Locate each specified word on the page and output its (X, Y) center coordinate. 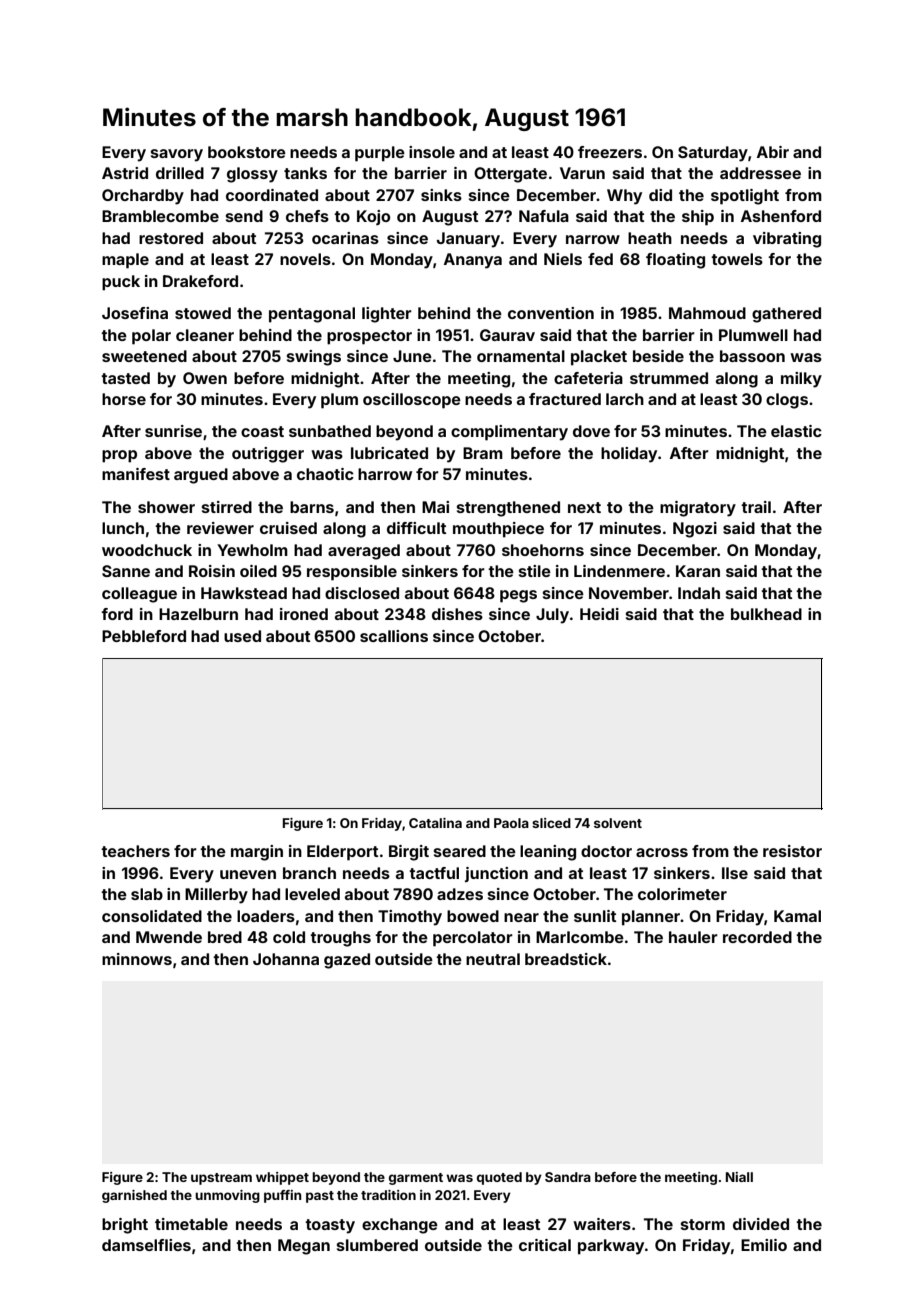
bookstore (247, 152)
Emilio (764, 1245)
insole (432, 152)
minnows (137, 959)
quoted (499, 1178)
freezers (610, 152)
